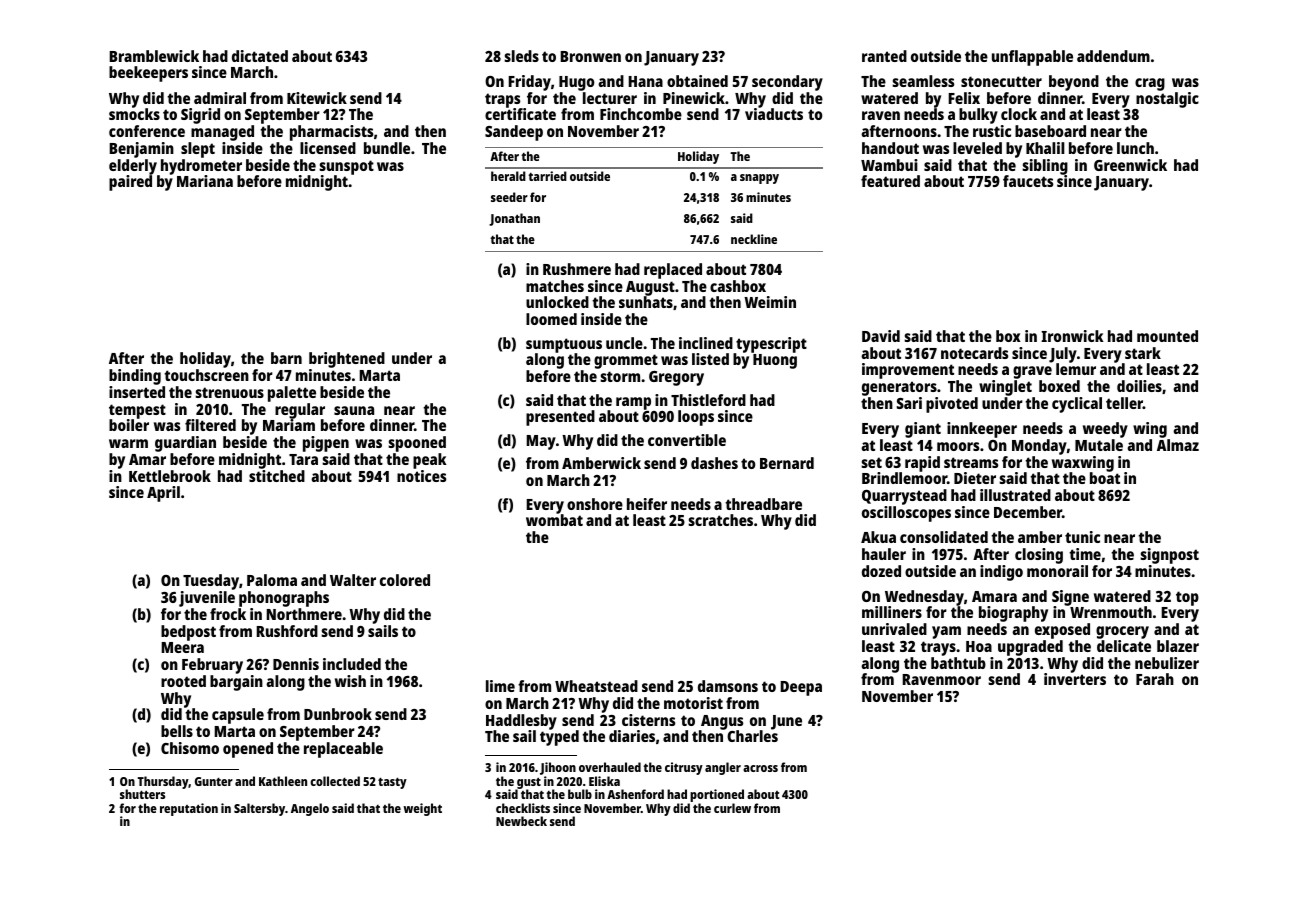 This image has width=1308, height=924. What do you see at coordinates (521, 56) in the image?
I see `sleds` at bounding box center [521, 56].
